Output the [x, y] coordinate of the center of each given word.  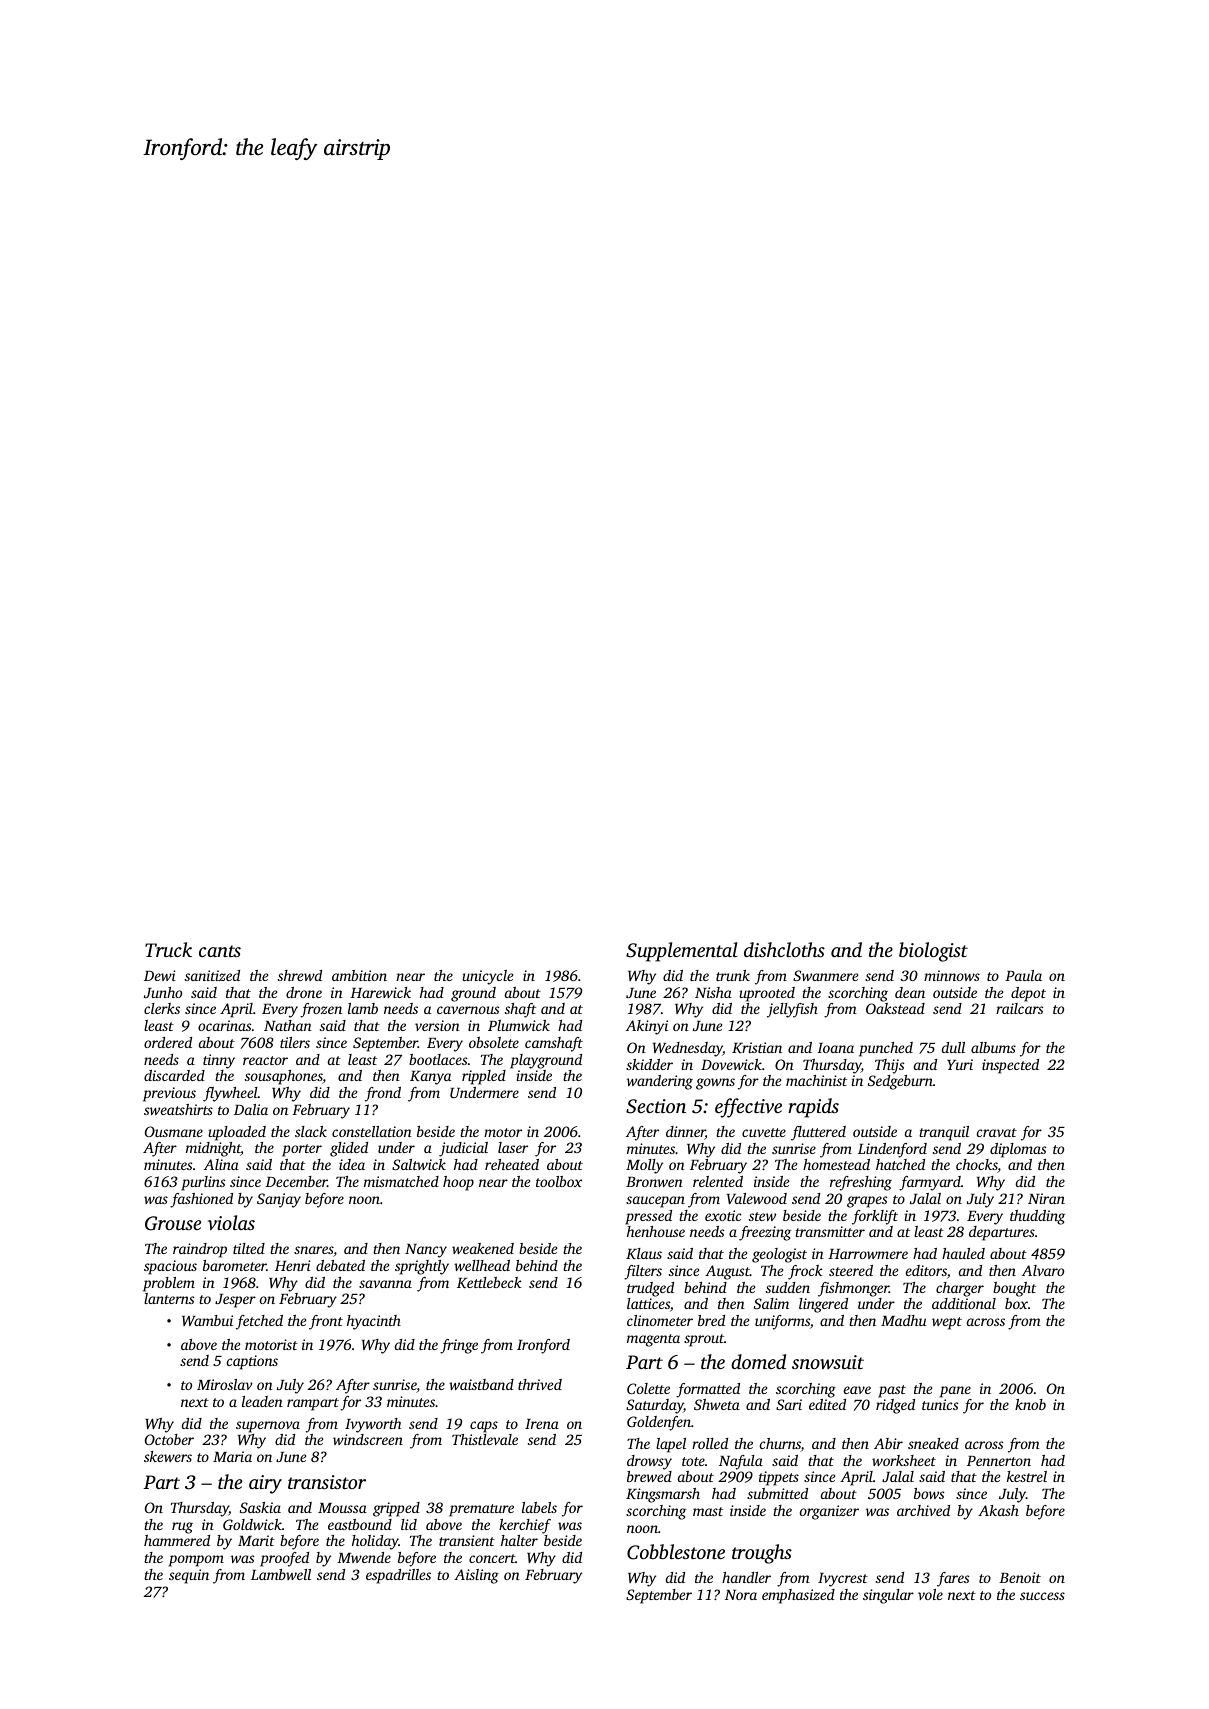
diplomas [1018, 1150]
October [169, 1439]
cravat [997, 1132]
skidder [649, 1064]
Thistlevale [485, 1439]
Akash [998, 1510]
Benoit [1020, 1577]
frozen [321, 1010]
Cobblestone [676, 1552]
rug [182, 1528]
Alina [221, 1164]
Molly [644, 1166]
